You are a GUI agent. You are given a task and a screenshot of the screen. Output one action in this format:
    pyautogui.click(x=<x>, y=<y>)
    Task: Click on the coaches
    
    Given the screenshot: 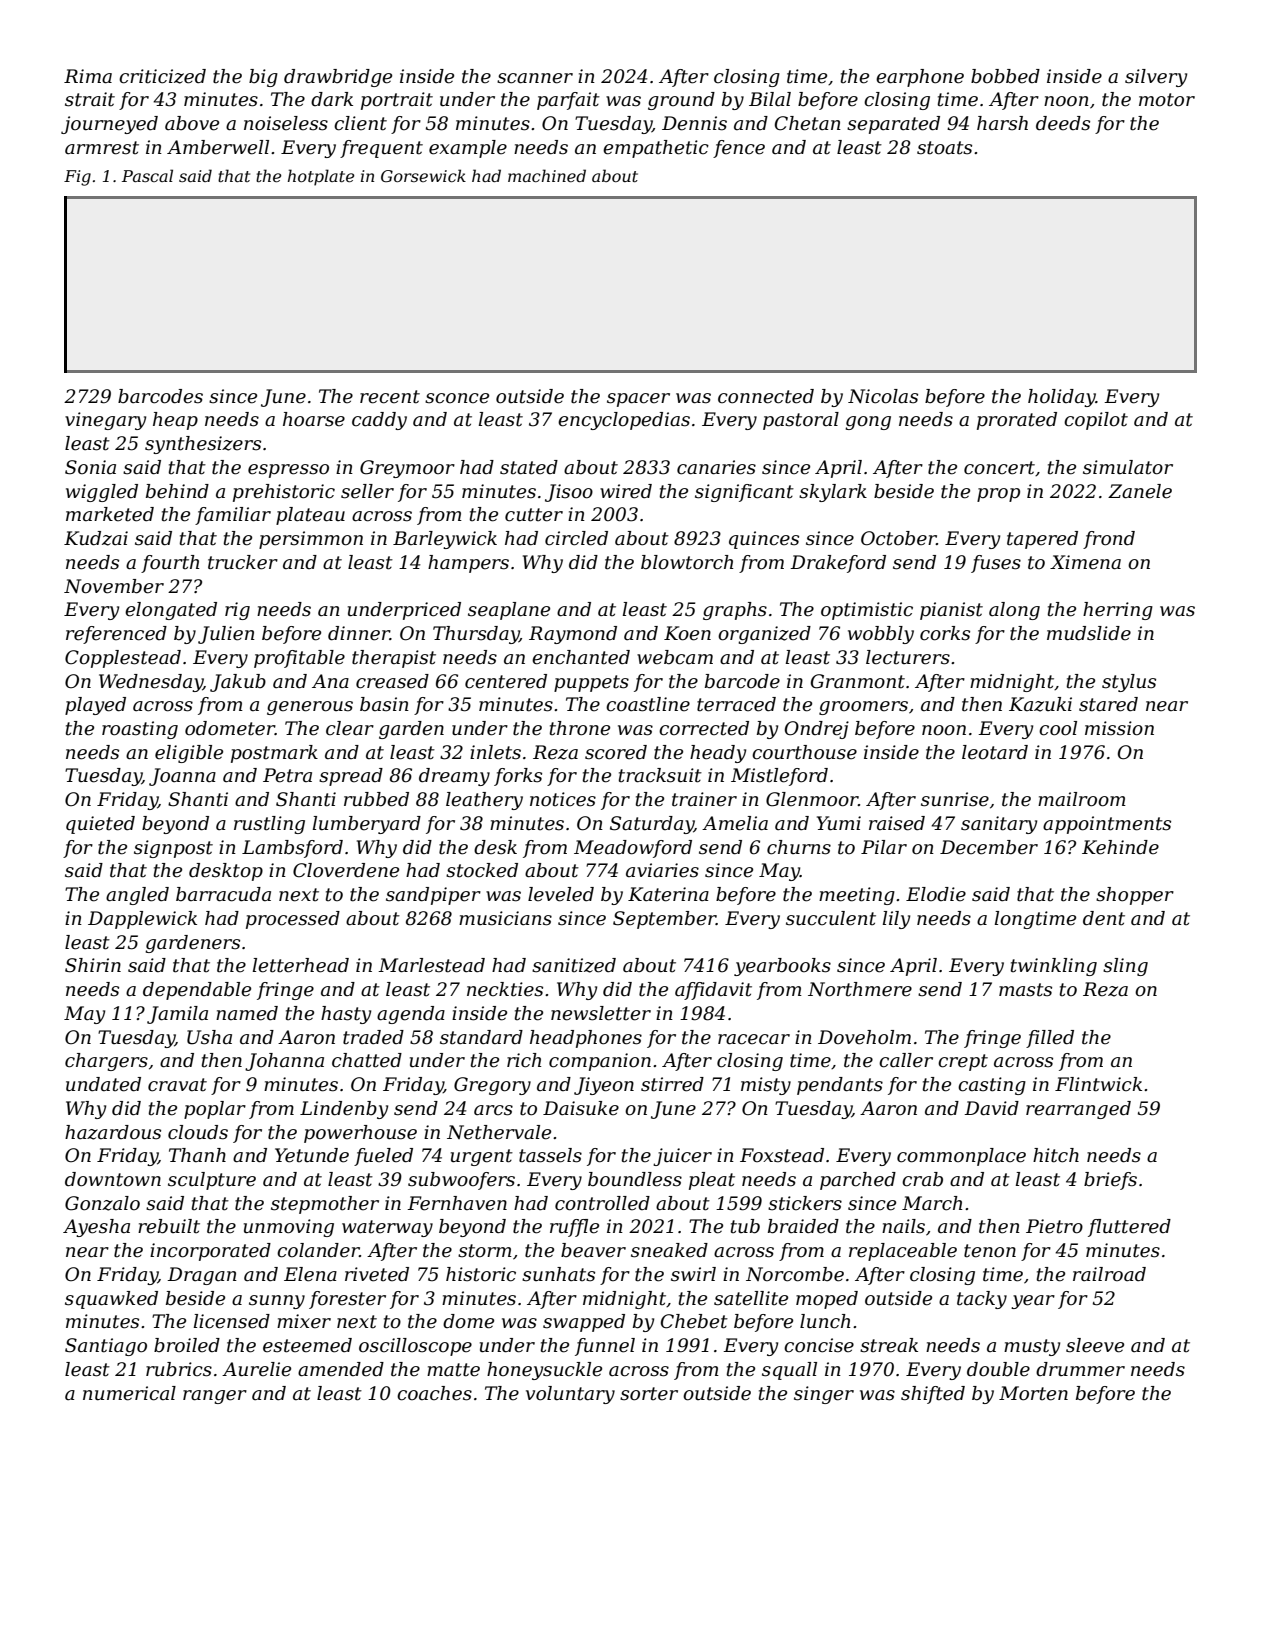 What is the action you would take?
    pyautogui.click(x=434, y=1393)
